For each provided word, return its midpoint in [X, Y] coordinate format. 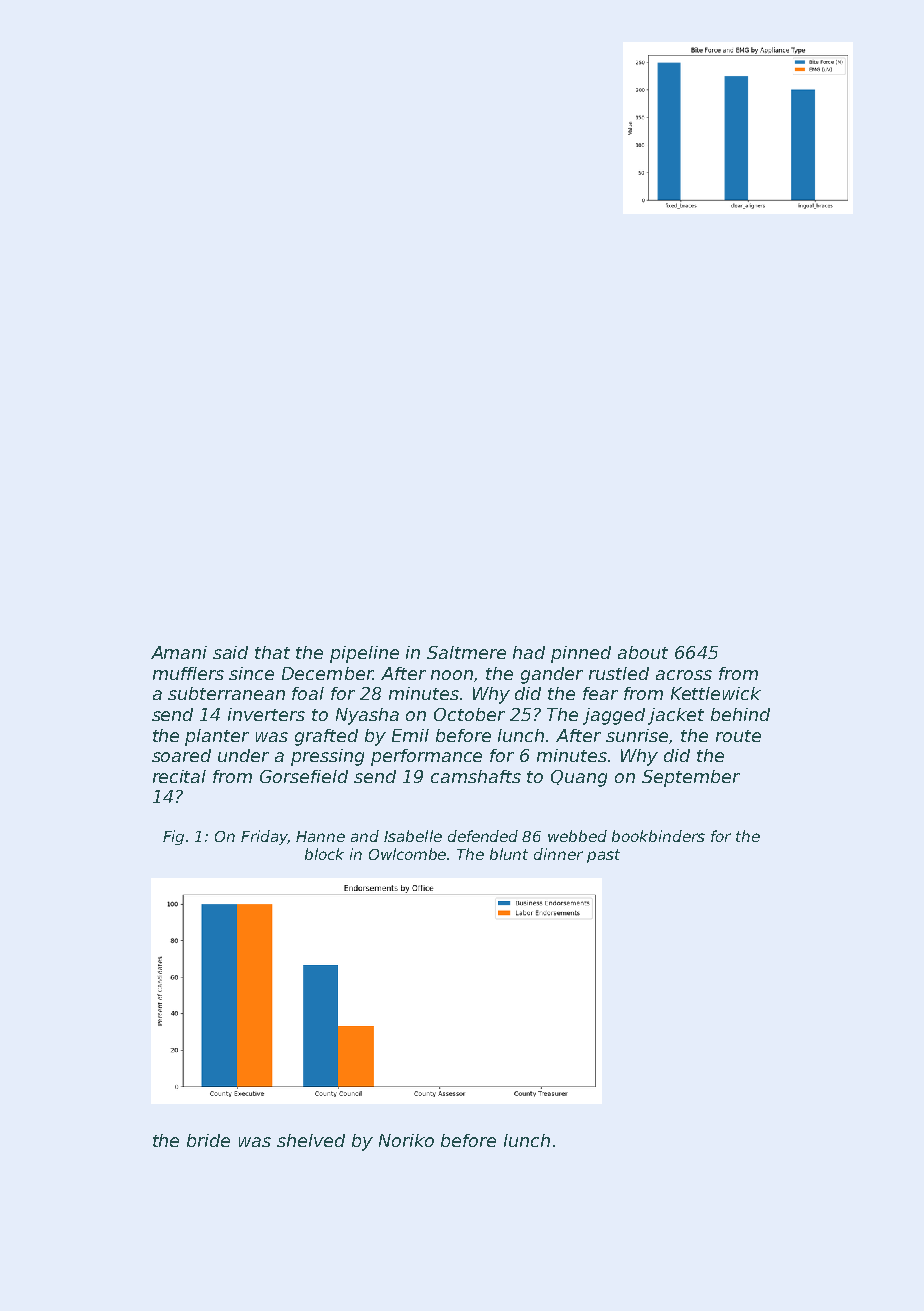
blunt [509, 854]
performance [426, 757]
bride [208, 1140]
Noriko [406, 1140]
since [251, 673]
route [738, 736]
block [324, 854]
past [603, 856]
